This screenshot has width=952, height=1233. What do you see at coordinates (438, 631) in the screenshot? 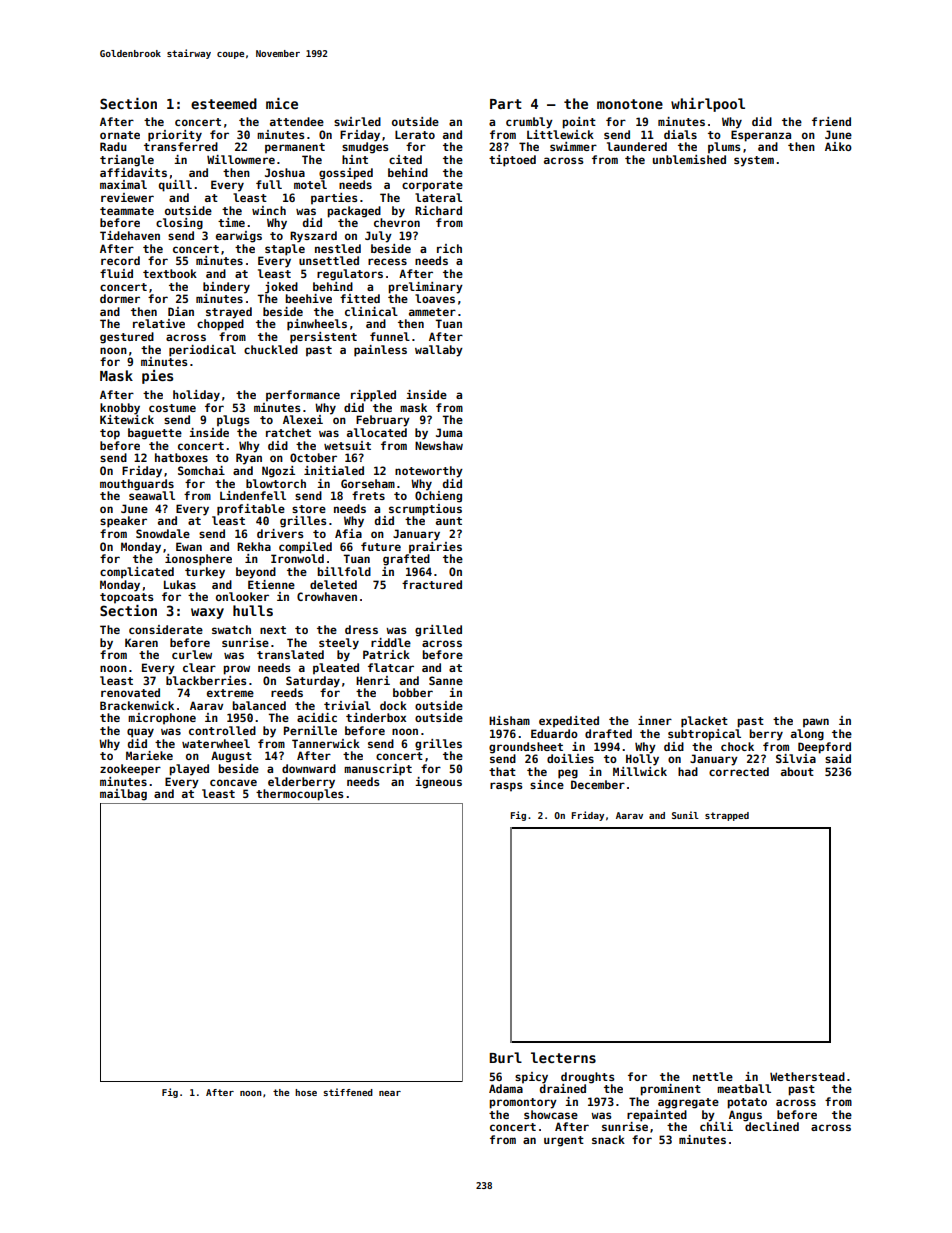
I see `grilled` at bounding box center [438, 631].
